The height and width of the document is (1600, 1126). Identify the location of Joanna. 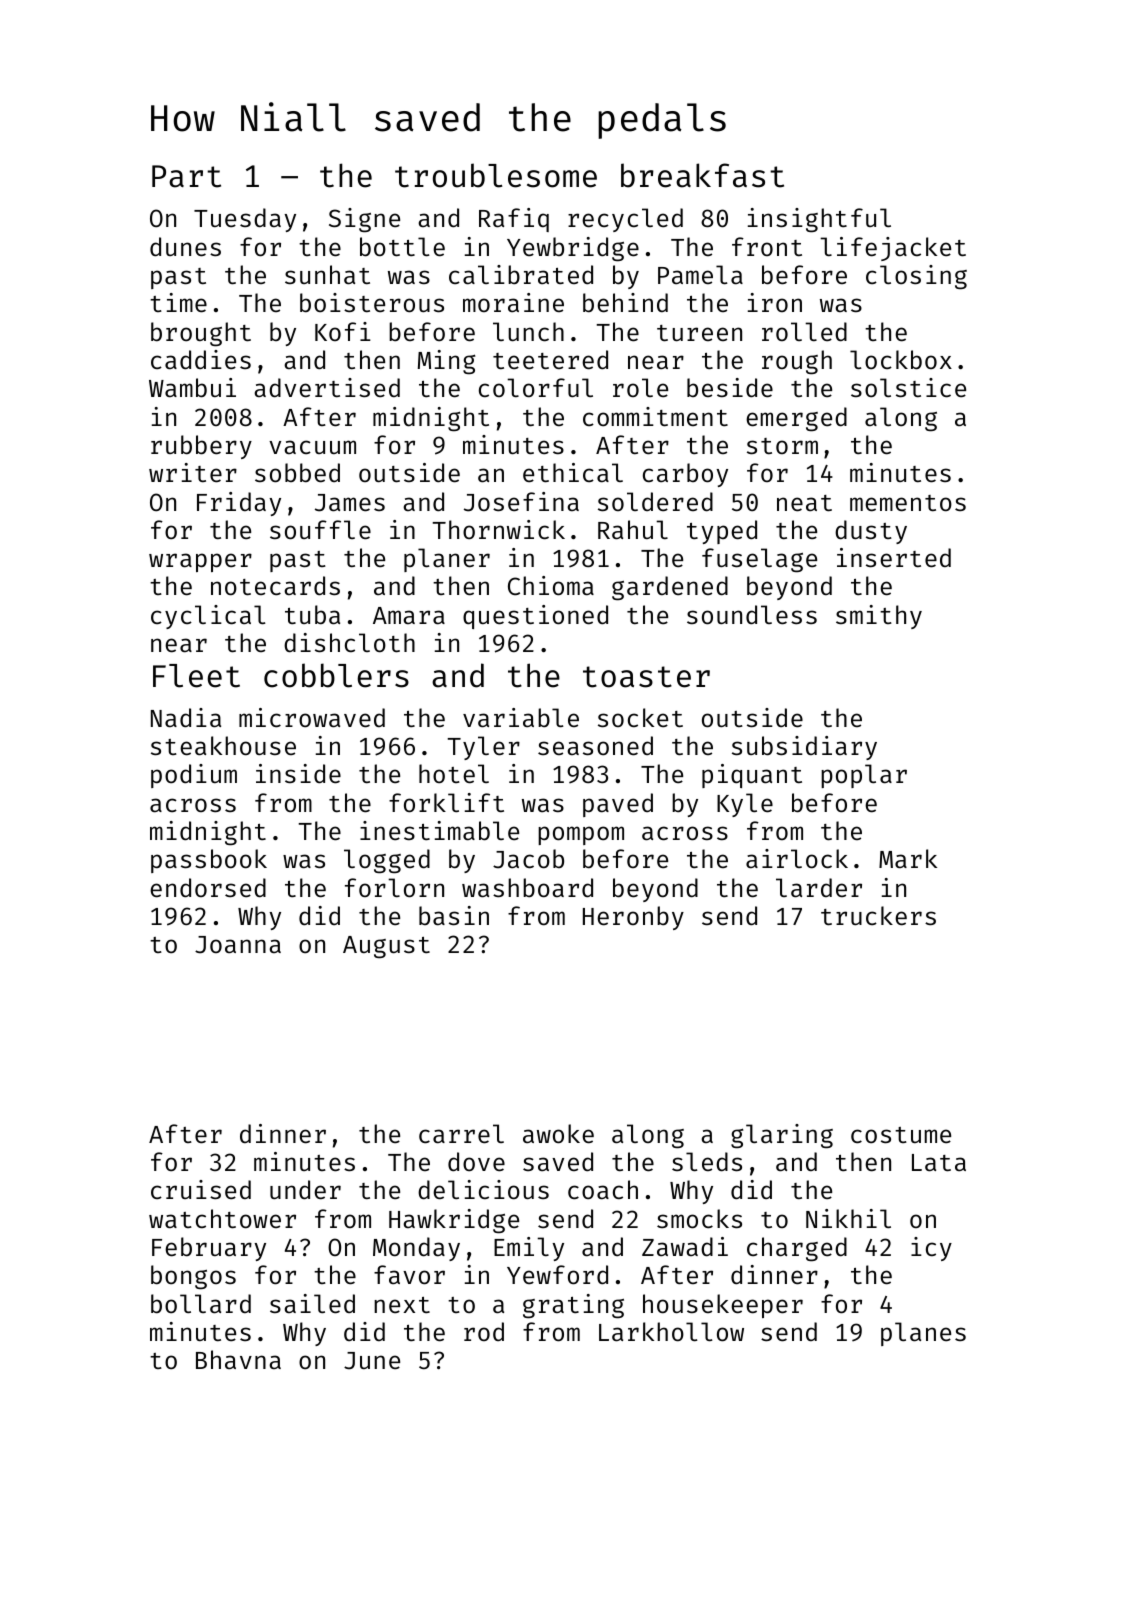
(238, 945).
